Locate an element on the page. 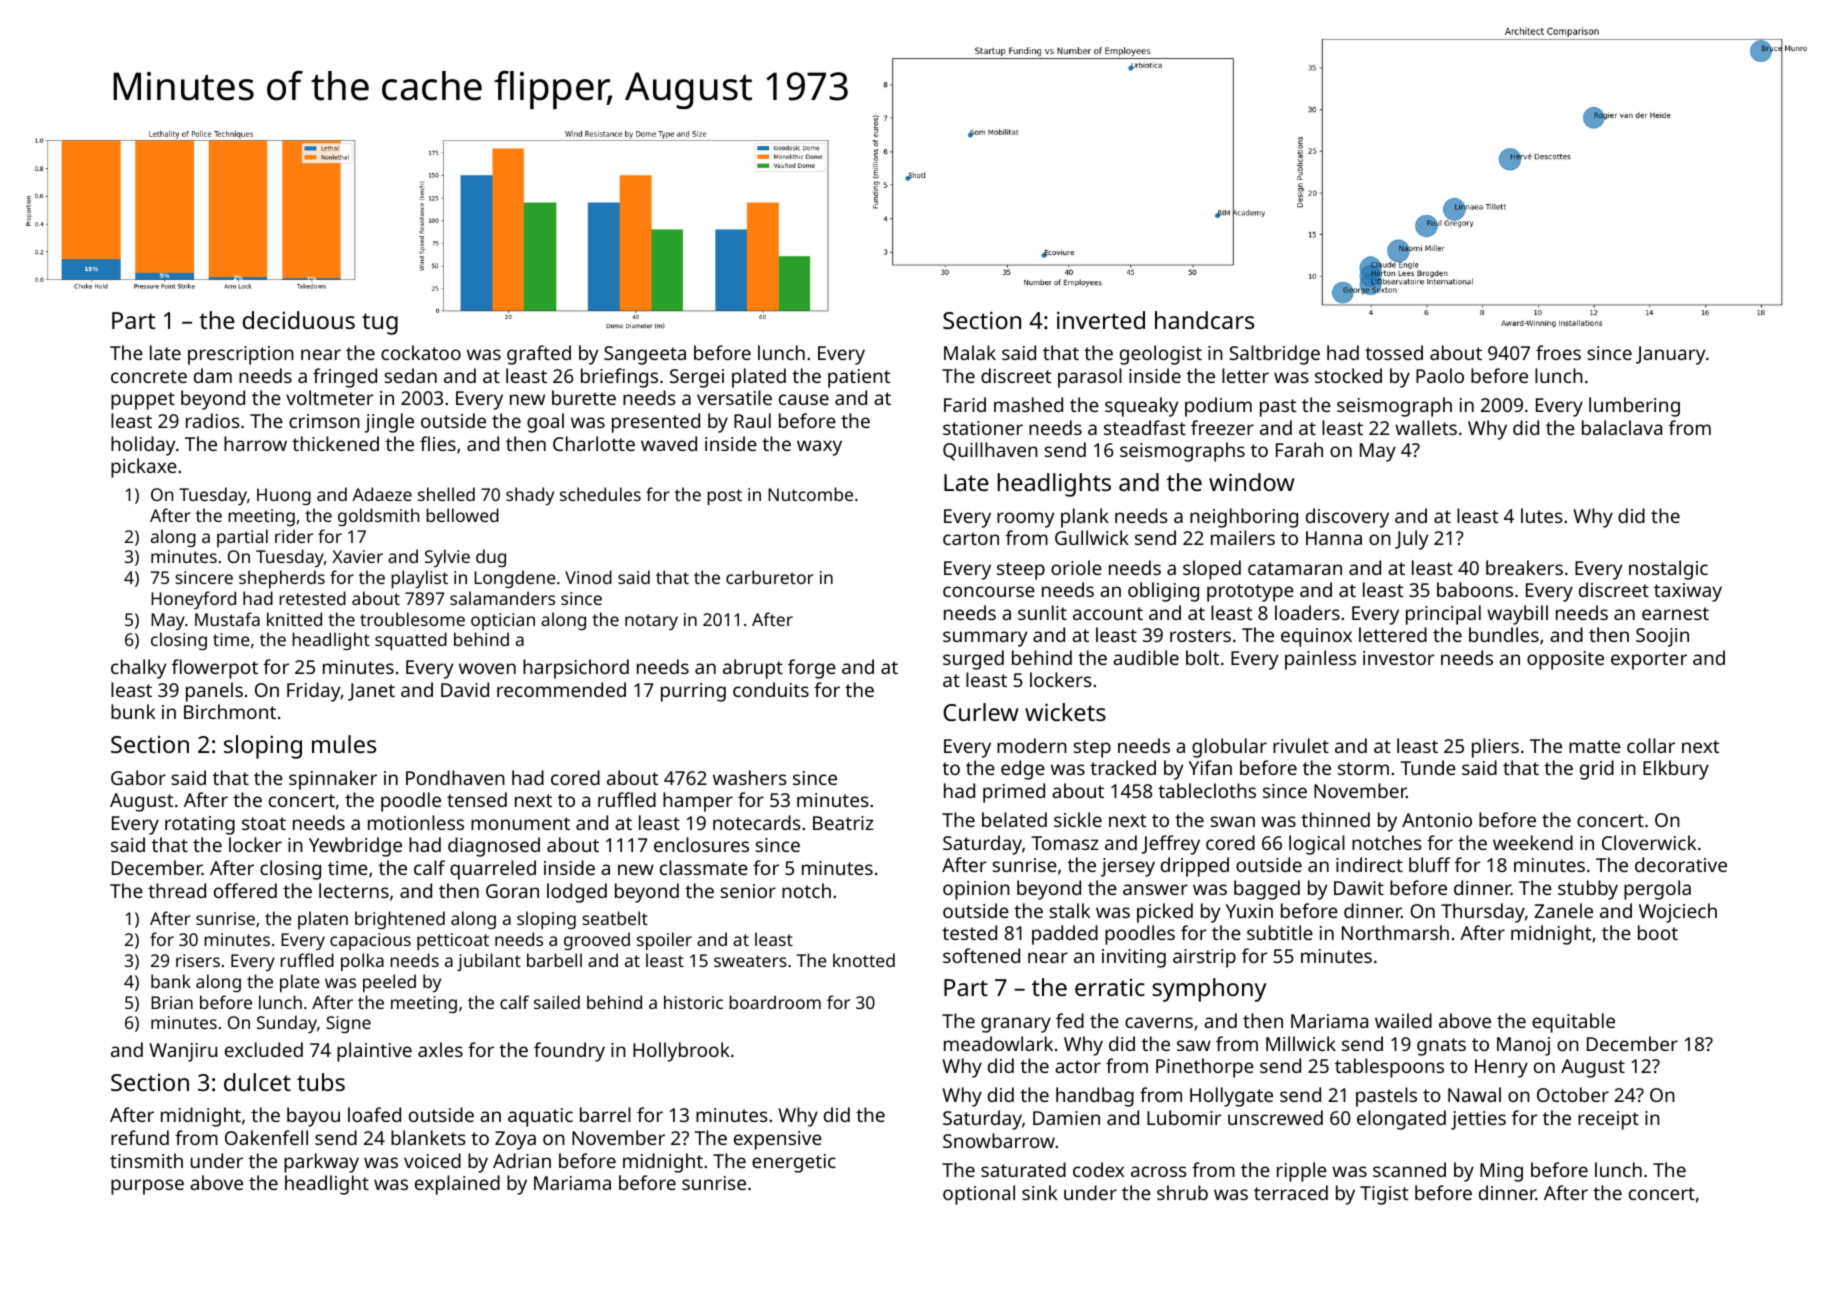 This page has height=1302, width=1841. purpose is located at coordinates (147, 1187).
